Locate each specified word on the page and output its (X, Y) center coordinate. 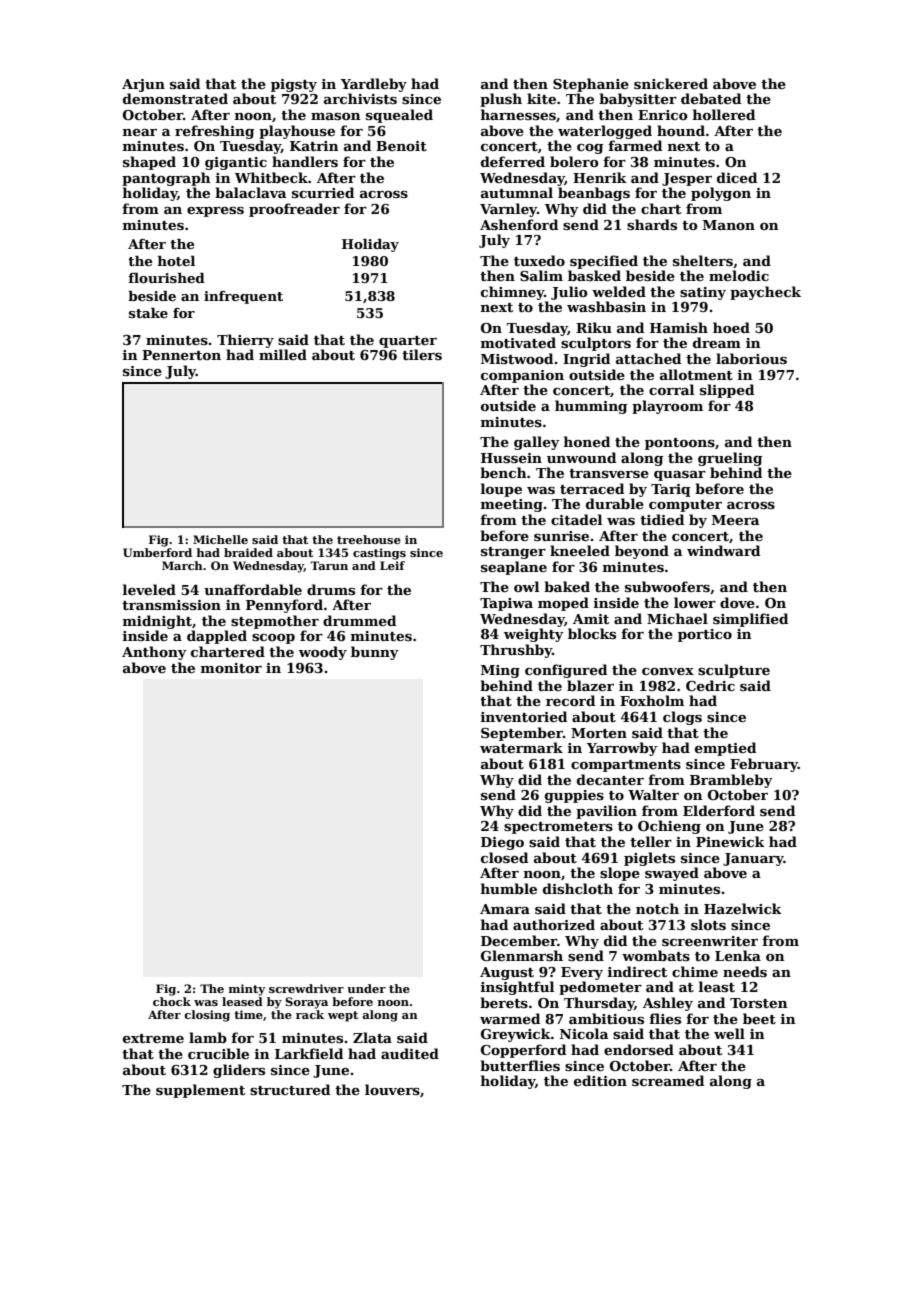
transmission (171, 605)
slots (708, 924)
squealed (399, 116)
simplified (750, 620)
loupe (501, 490)
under (366, 988)
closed (504, 857)
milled (283, 354)
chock (172, 1001)
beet (759, 1018)
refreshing (214, 132)
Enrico (663, 115)
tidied (662, 519)
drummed (359, 620)
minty (247, 990)
